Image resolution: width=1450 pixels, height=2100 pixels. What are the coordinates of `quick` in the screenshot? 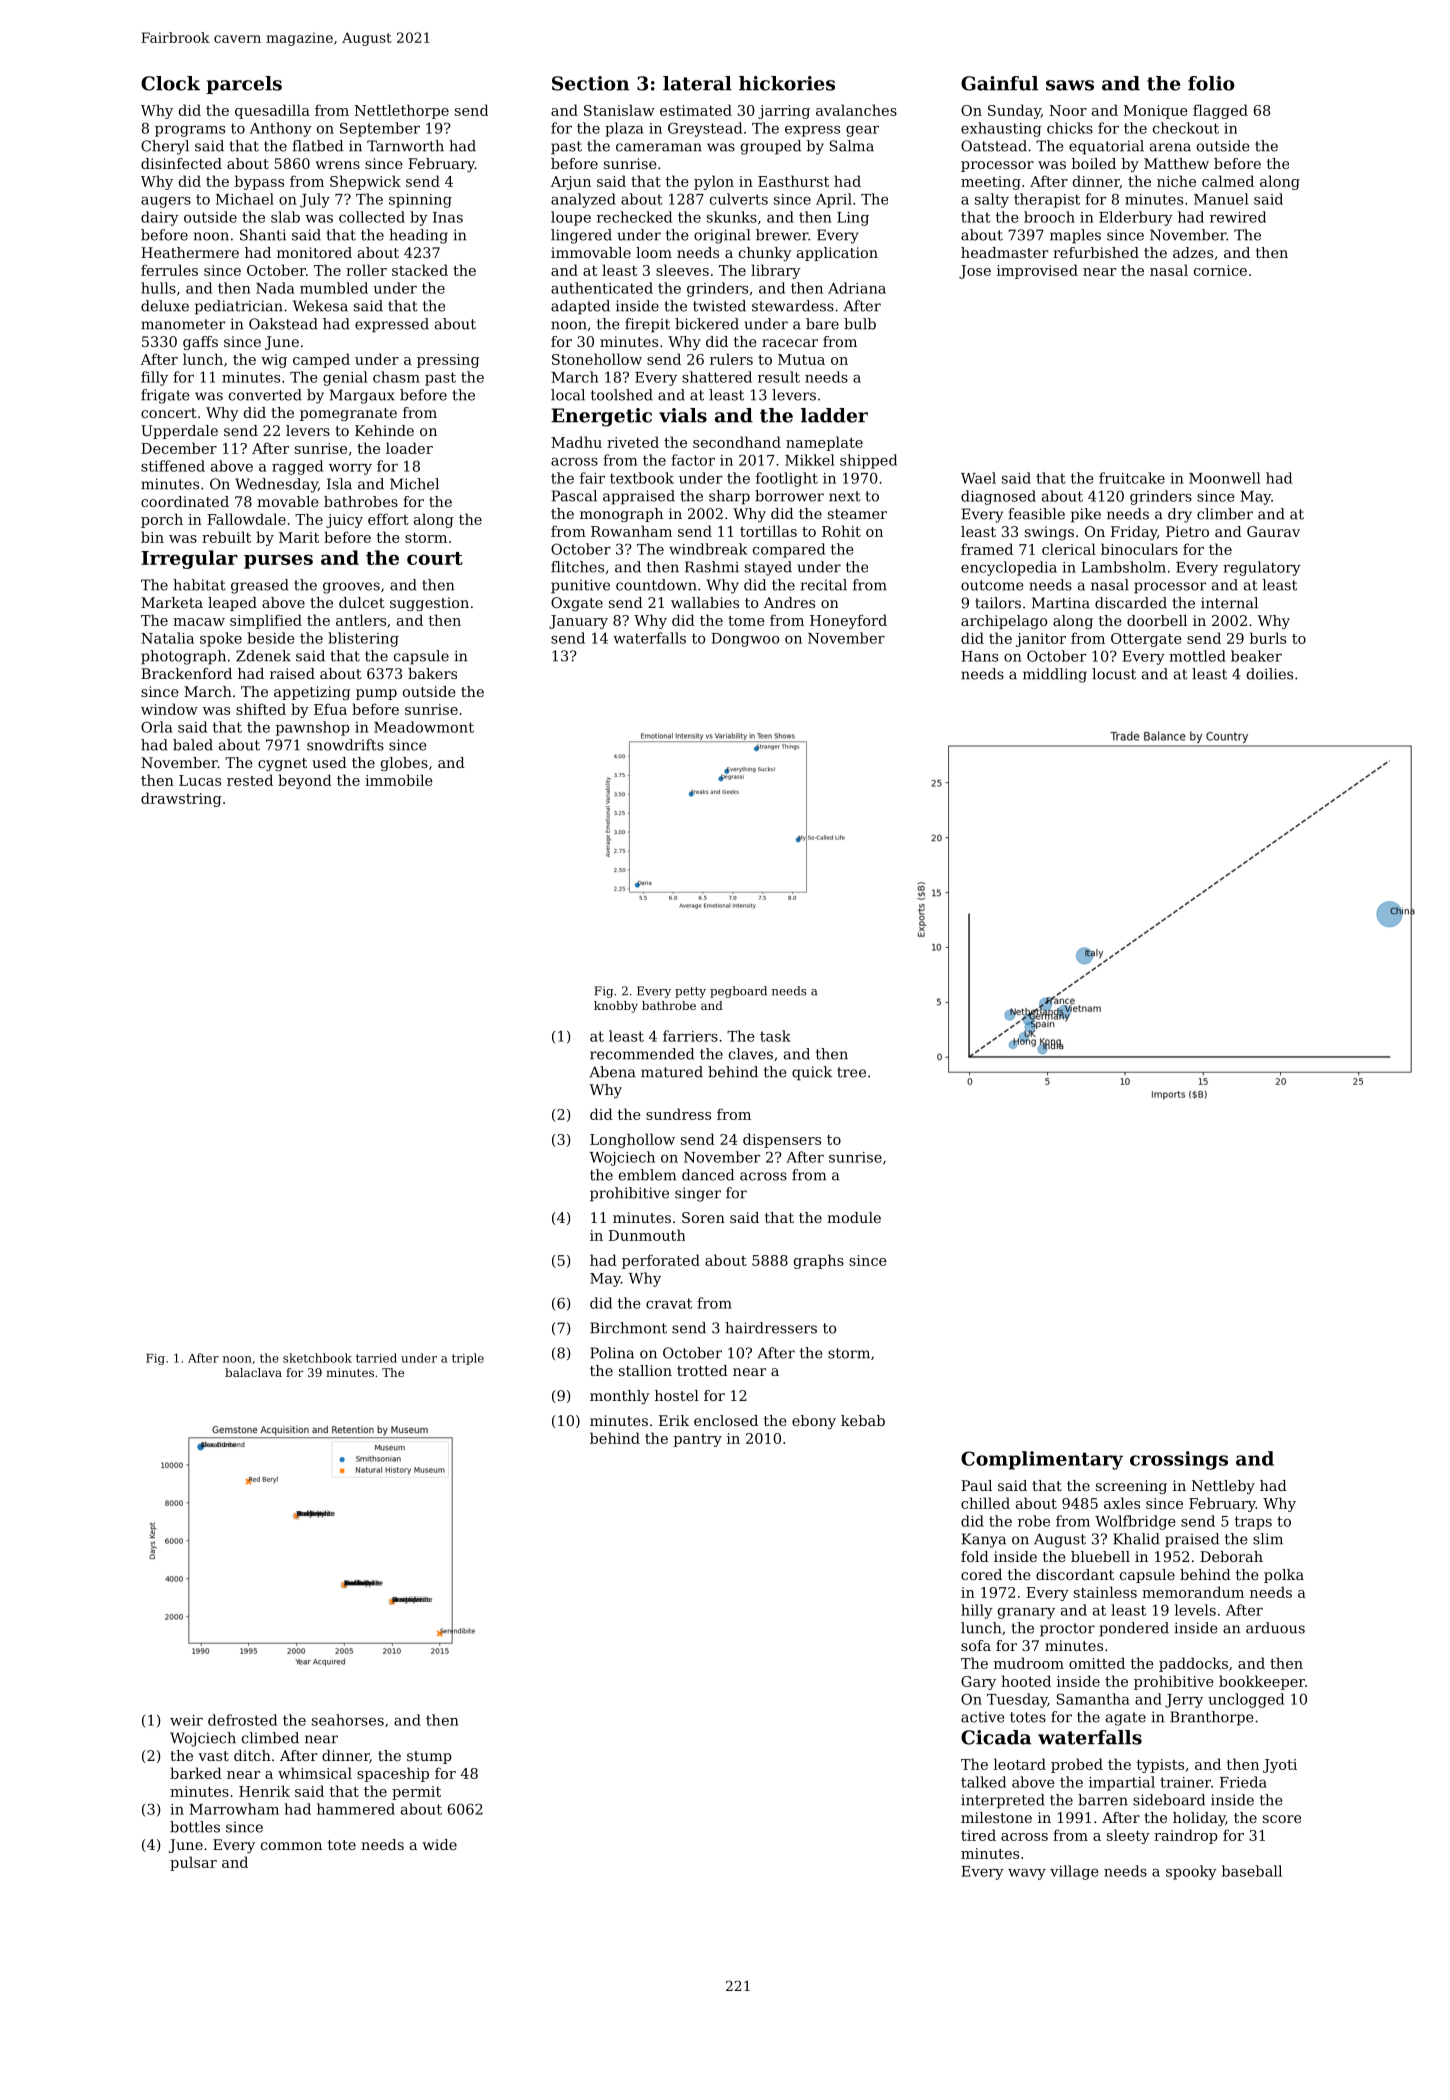 It's located at (812, 1073).
